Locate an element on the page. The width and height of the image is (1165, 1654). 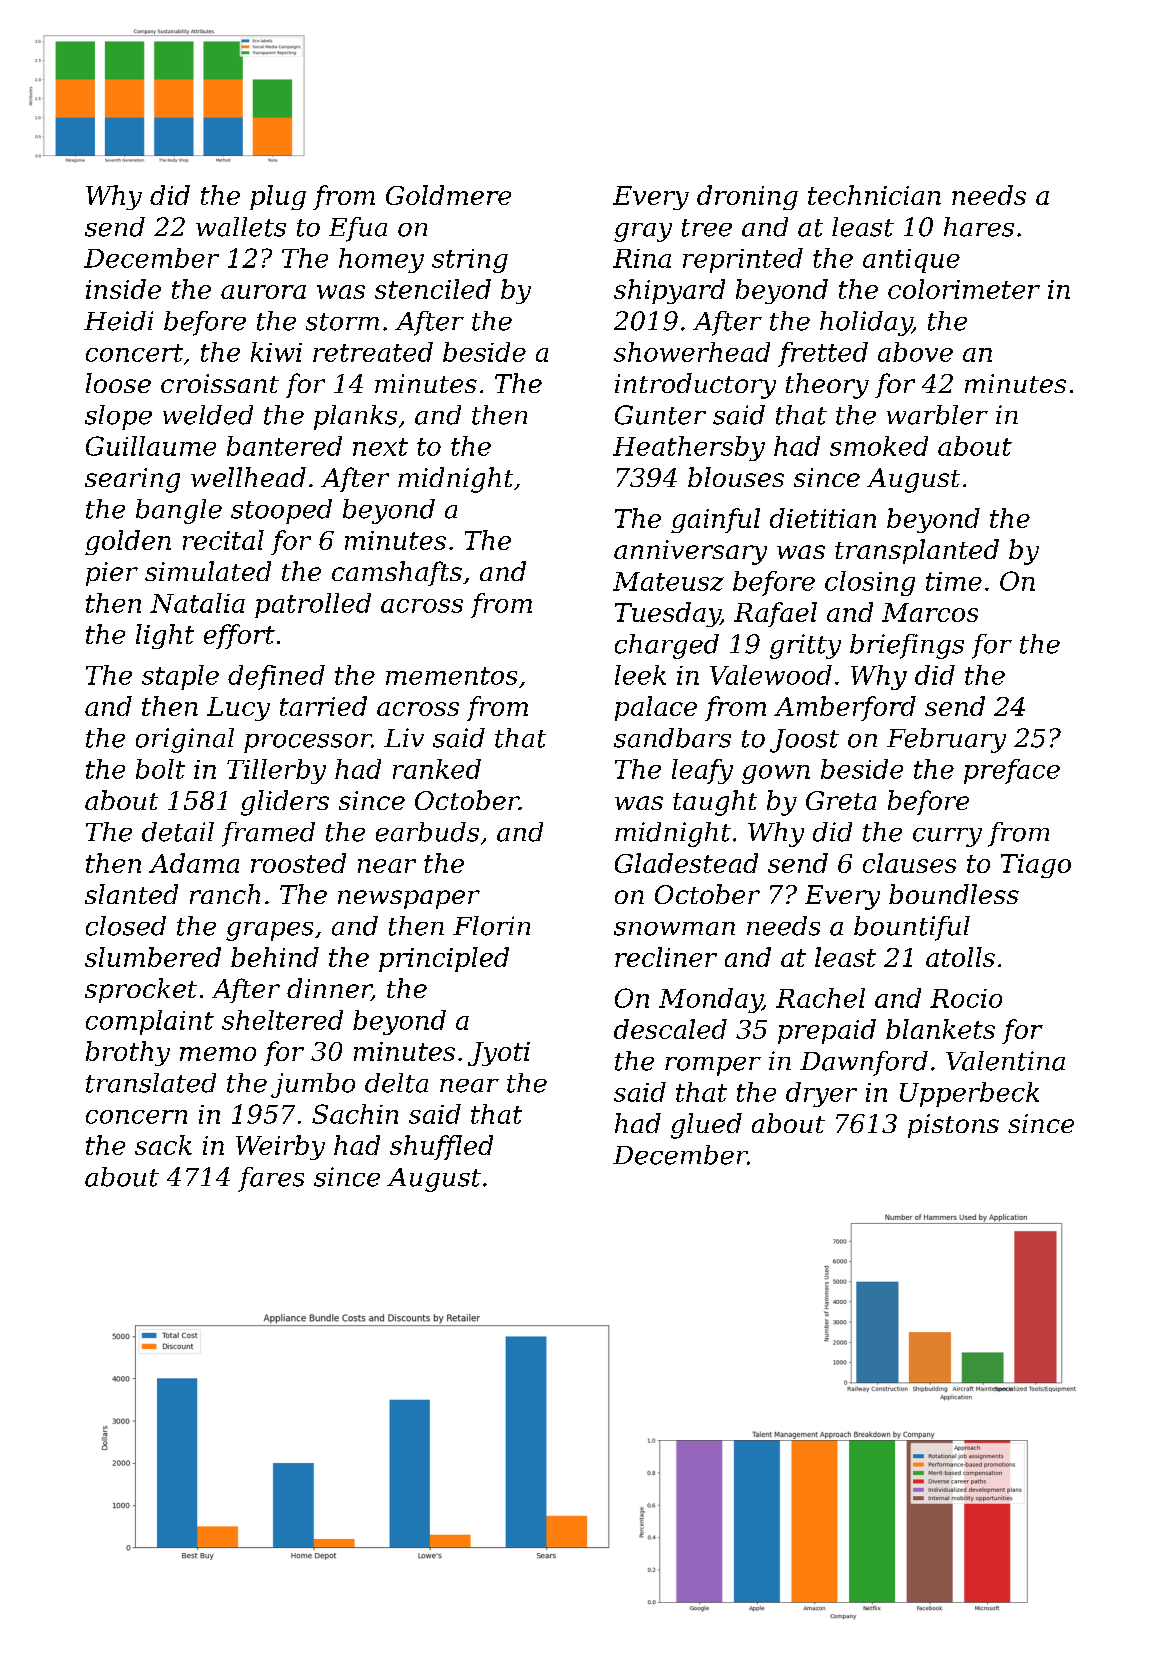
plug is located at coordinates (278, 197).
